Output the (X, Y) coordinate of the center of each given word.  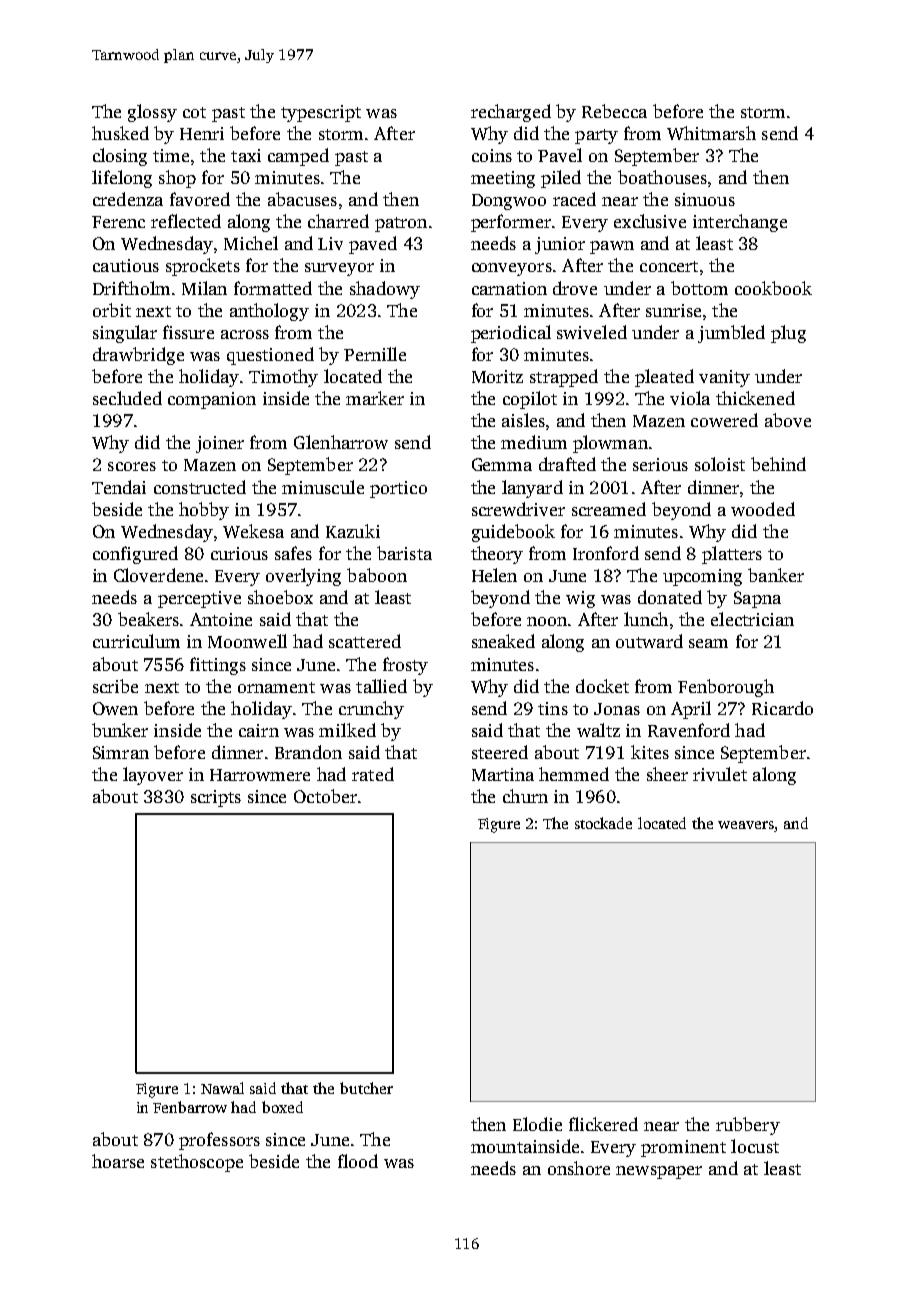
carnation (509, 288)
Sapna (757, 599)
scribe (115, 686)
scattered (365, 641)
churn (525, 796)
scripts (216, 798)
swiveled (592, 332)
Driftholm (131, 288)
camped (298, 157)
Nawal (222, 1088)
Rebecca (614, 111)
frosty (405, 666)
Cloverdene (158, 575)
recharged (511, 113)
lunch (646, 619)
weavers (746, 825)
